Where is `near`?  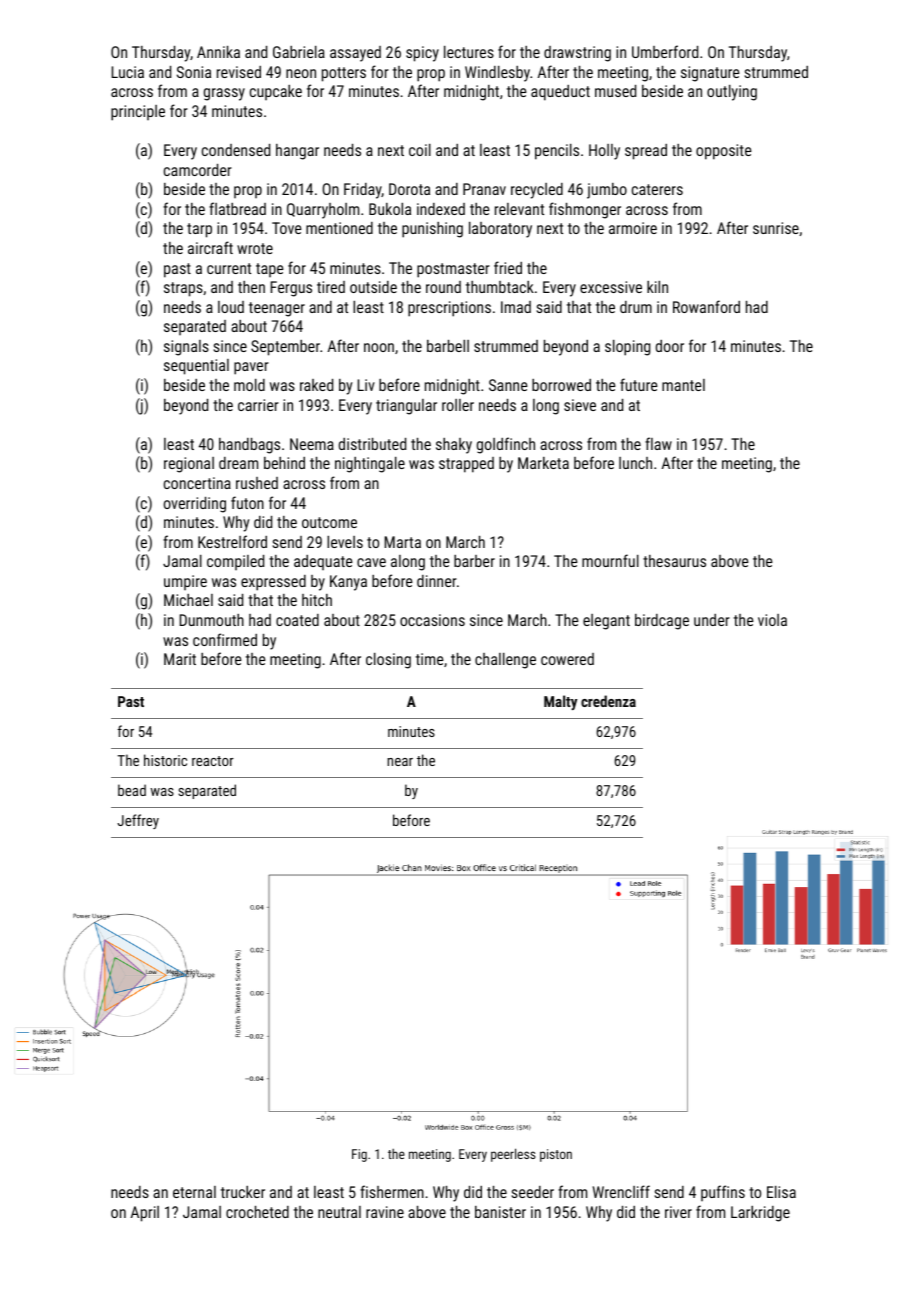 near is located at coordinates (400, 762).
